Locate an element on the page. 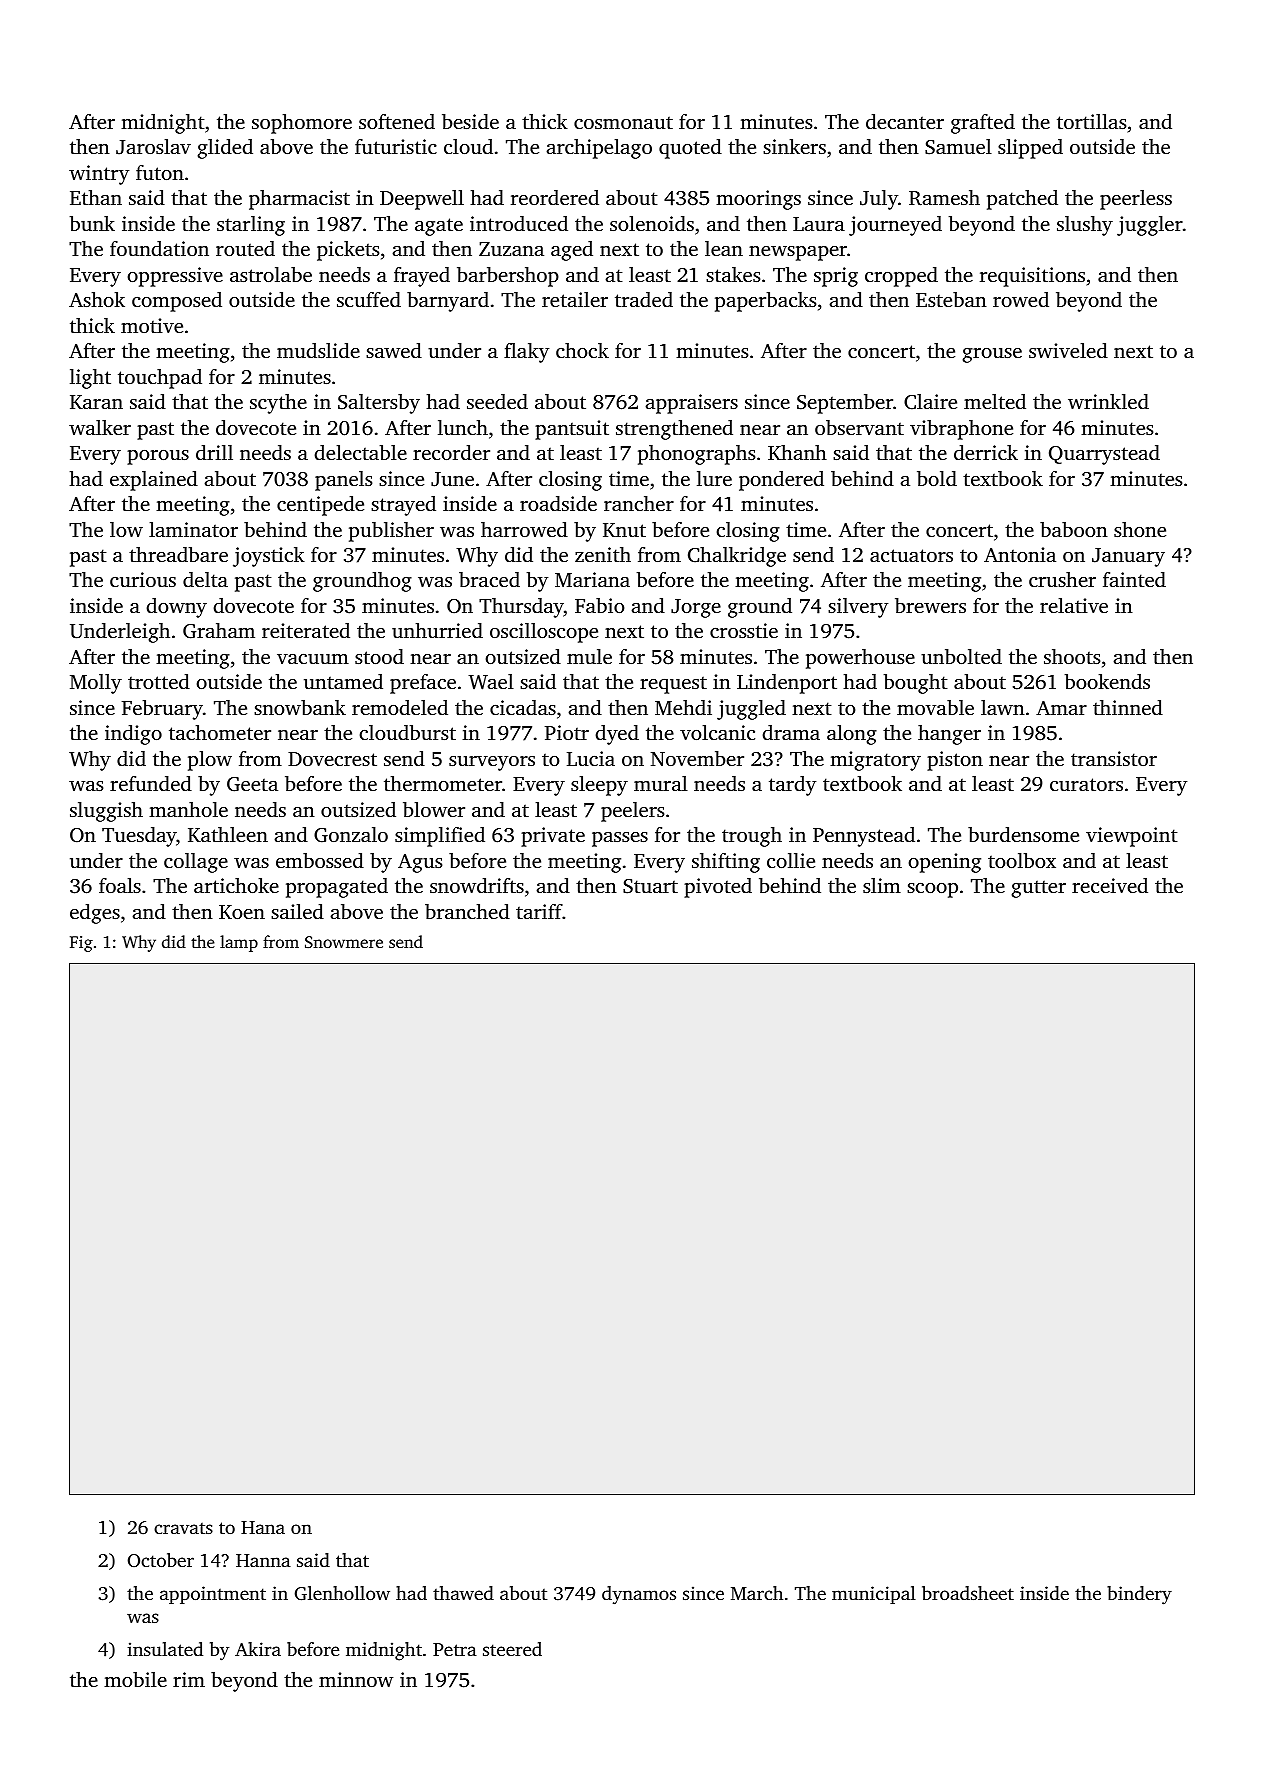  Chalkridge is located at coordinates (737, 557).
